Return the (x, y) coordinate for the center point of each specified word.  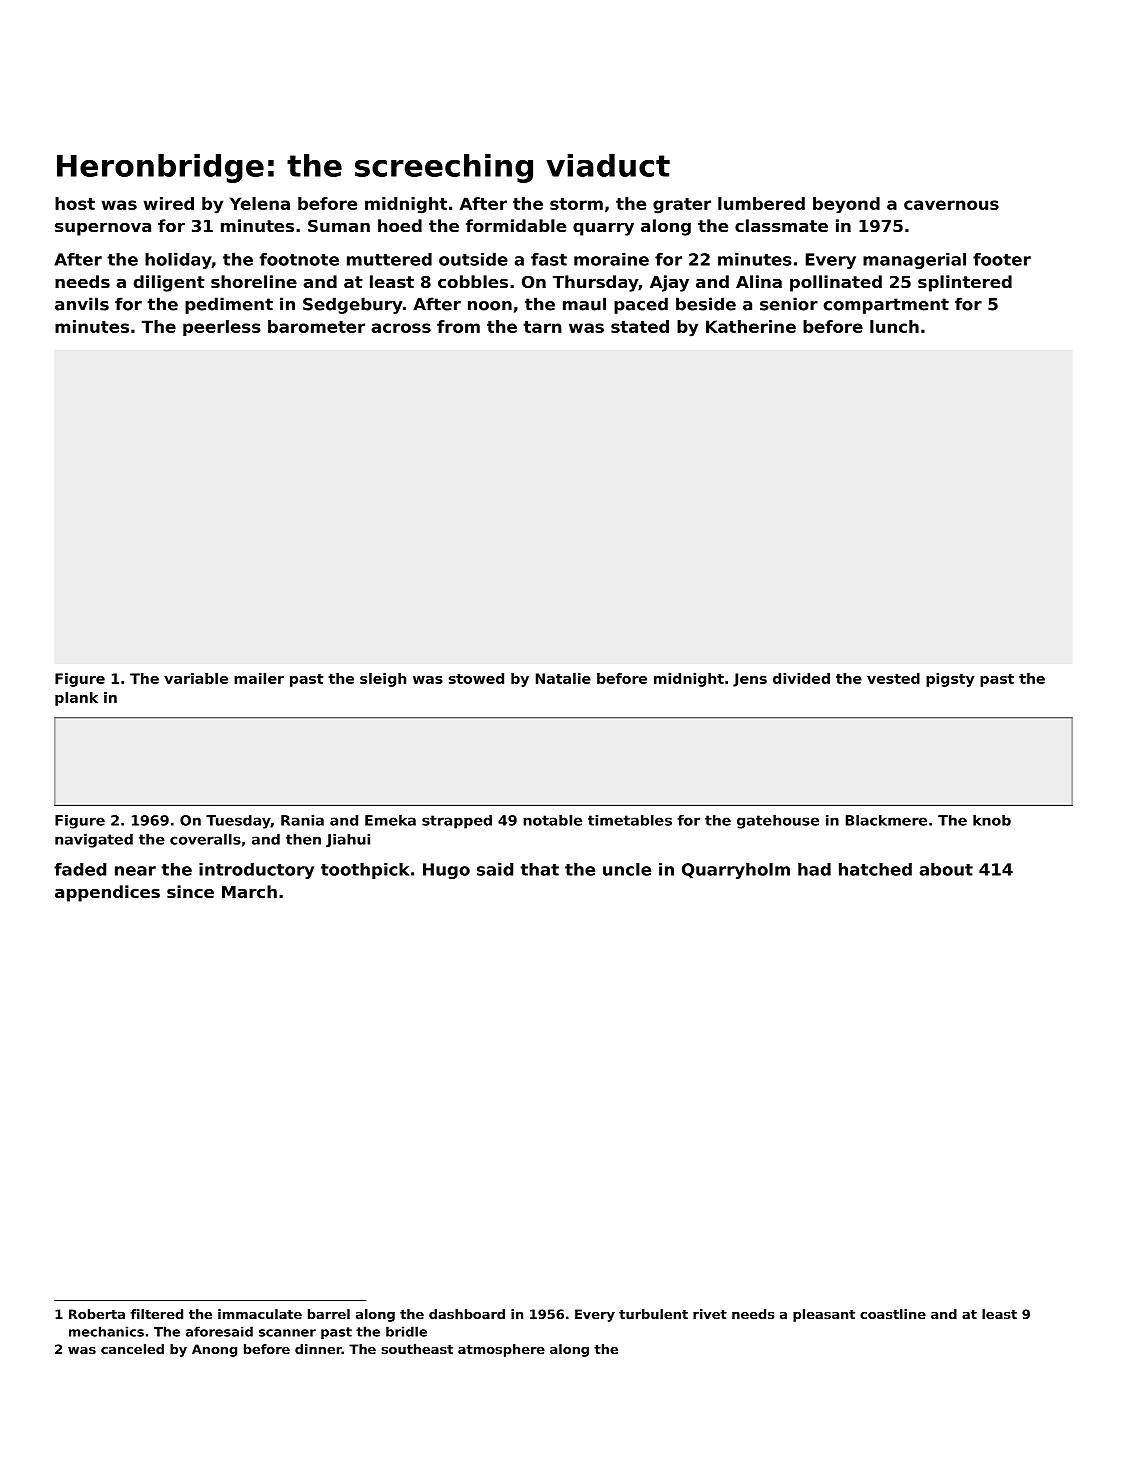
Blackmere (886, 820)
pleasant (824, 1315)
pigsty (950, 680)
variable (196, 678)
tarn (542, 327)
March (249, 891)
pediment (229, 305)
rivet (710, 1314)
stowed (476, 678)
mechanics (106, 1331)
